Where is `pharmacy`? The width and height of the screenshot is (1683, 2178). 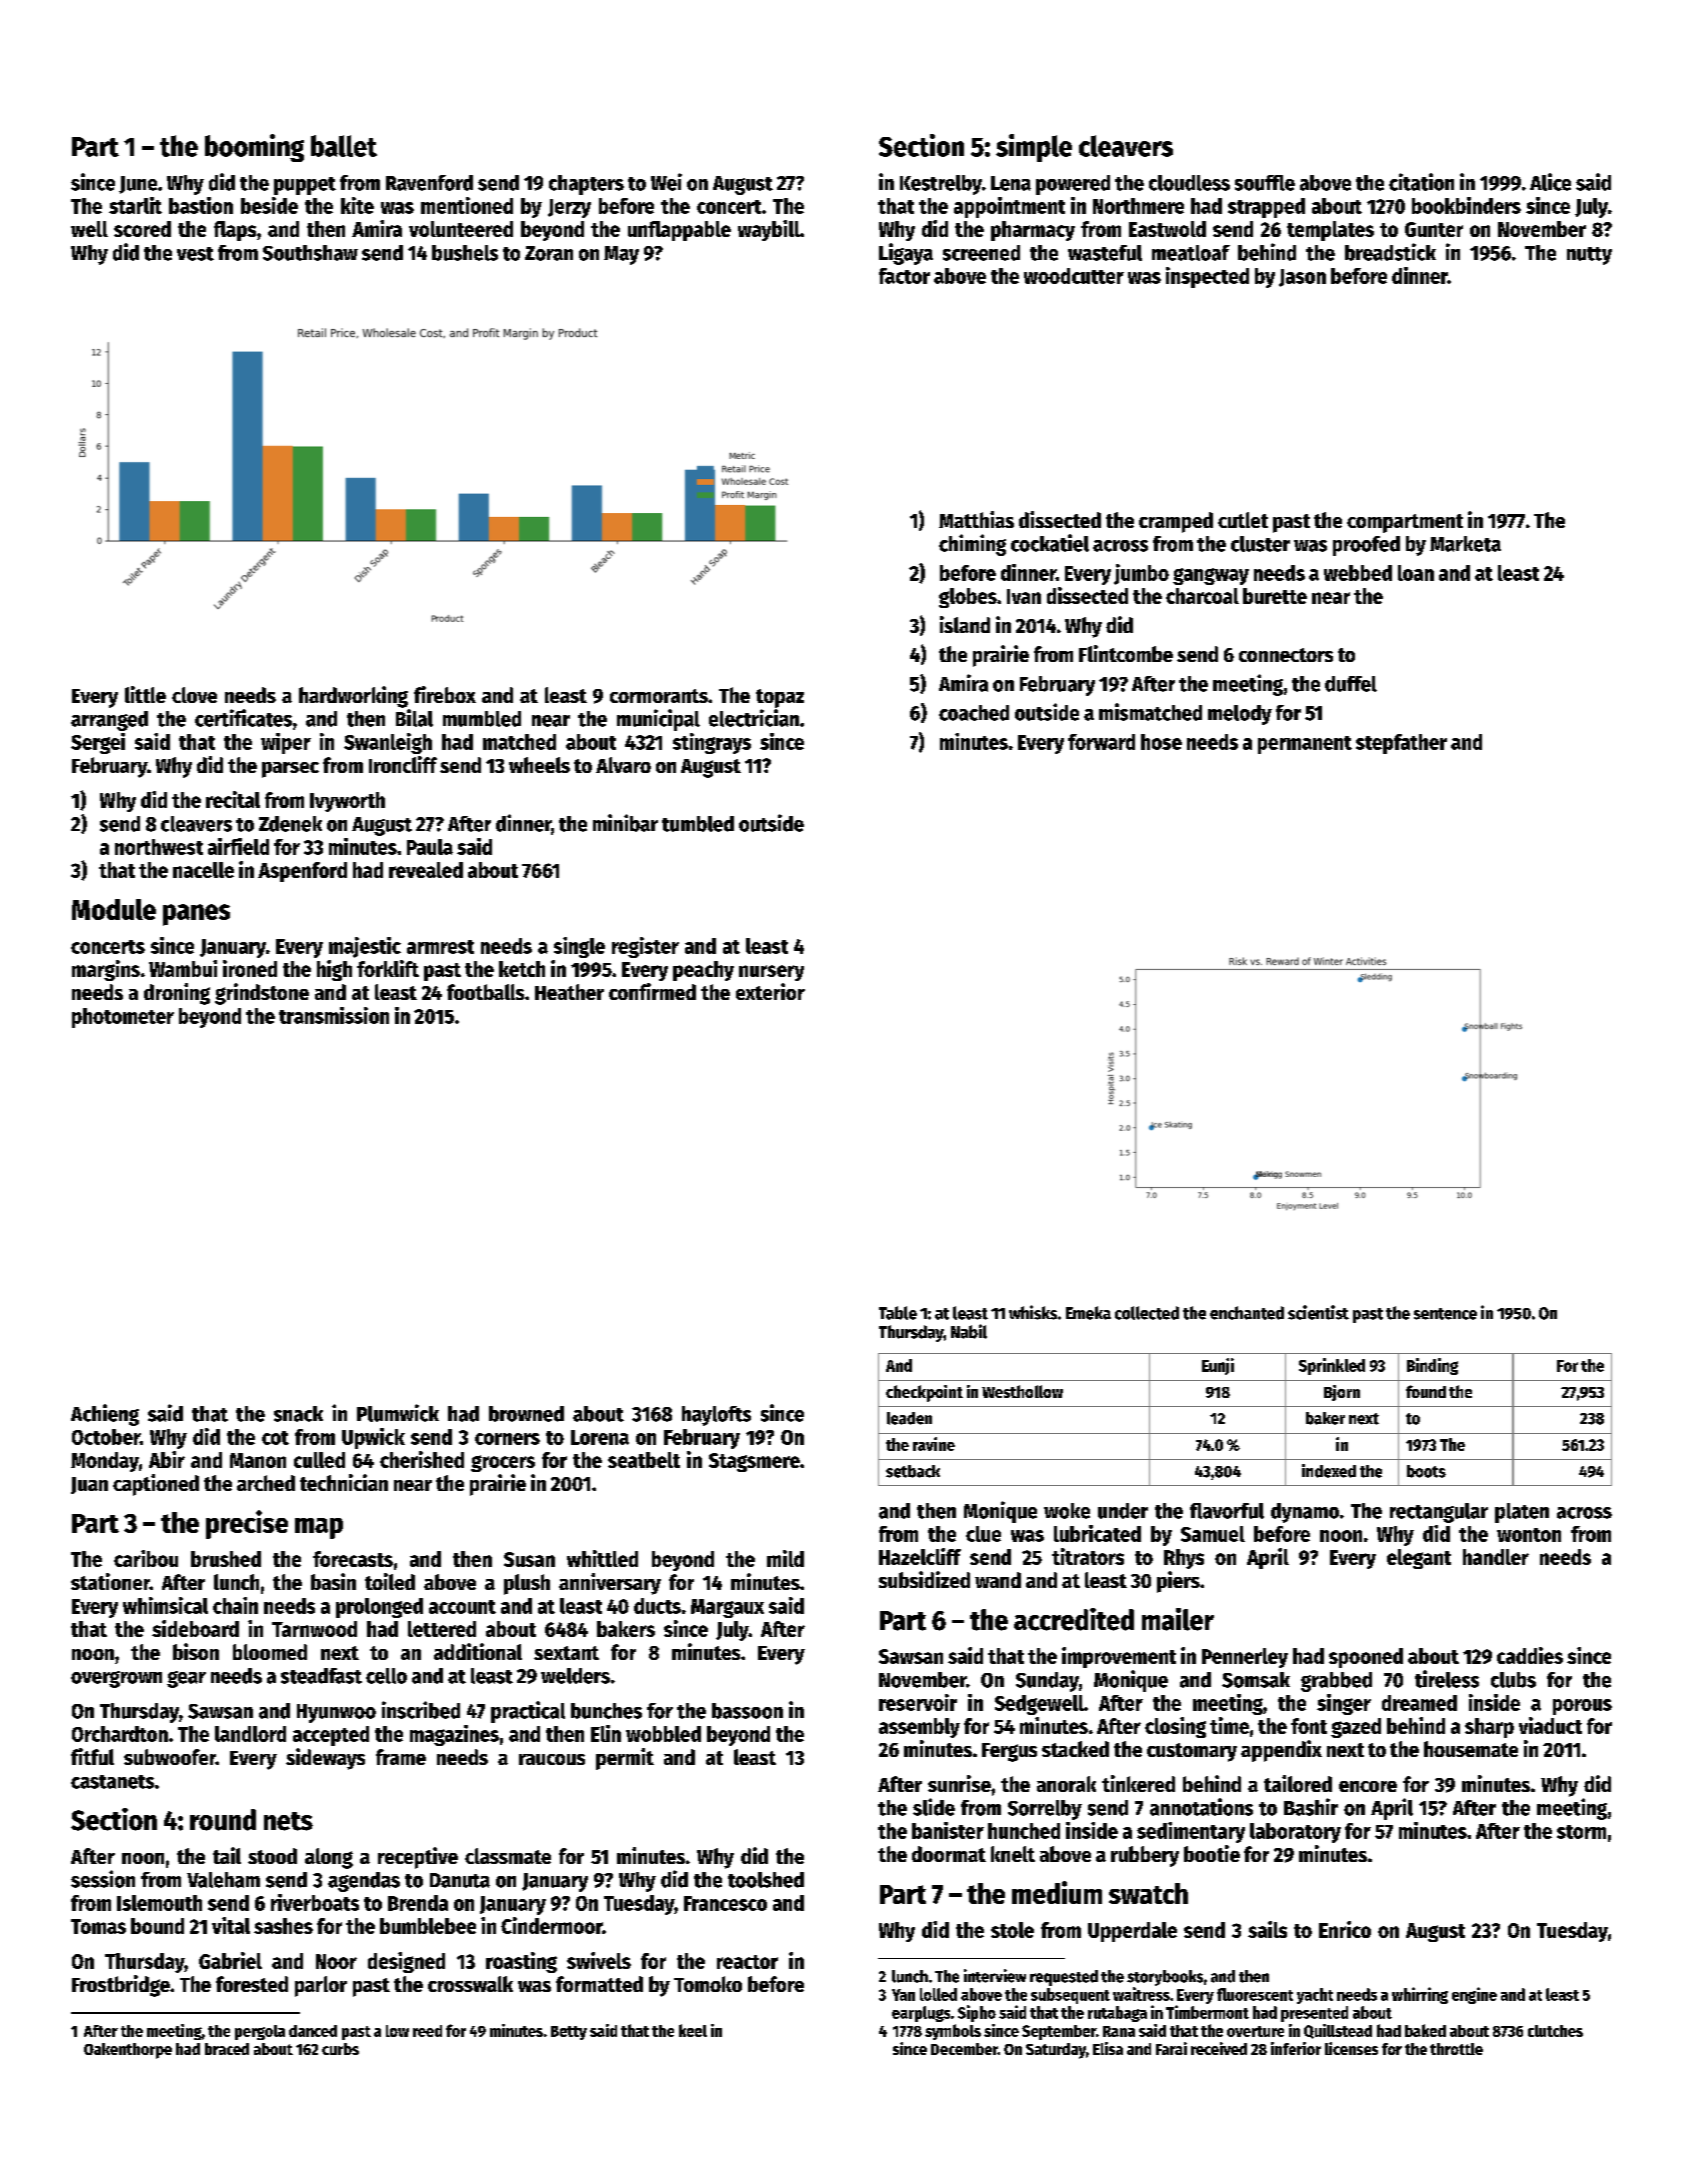
pharmacy is located at coordinates (1033, 231).
